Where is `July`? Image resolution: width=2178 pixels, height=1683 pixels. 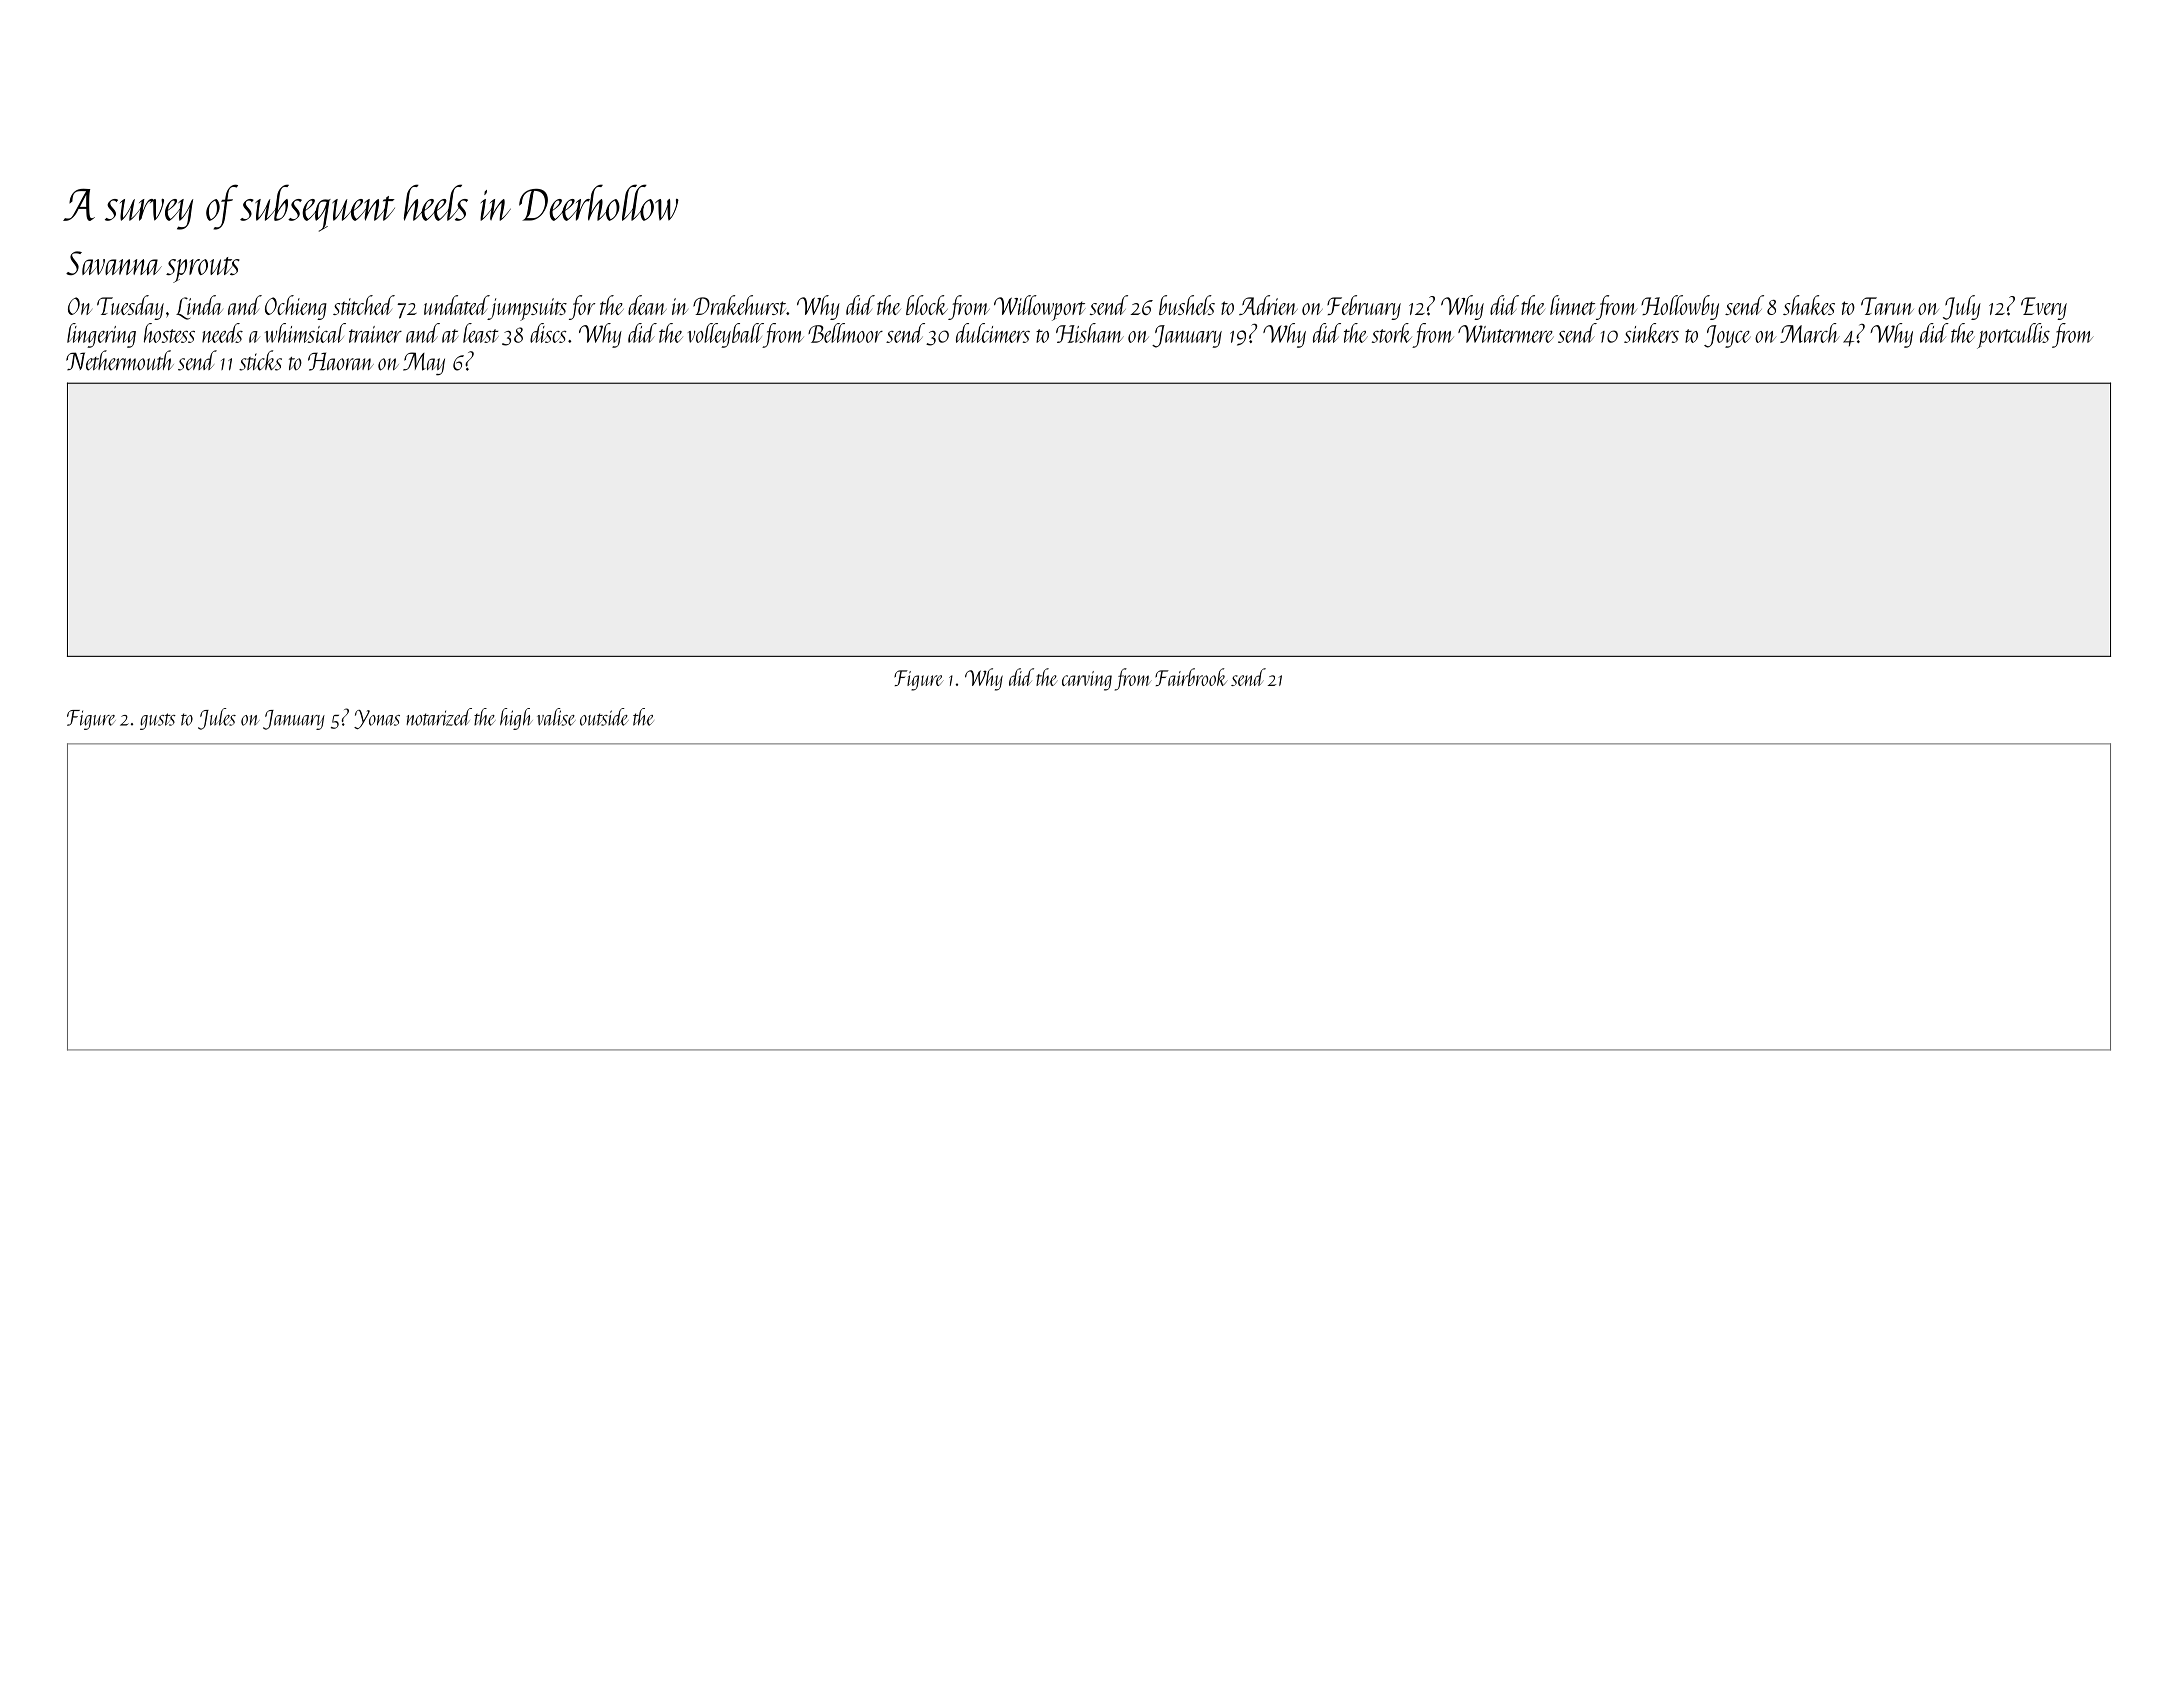
July is located at coordinates (1962, 307).
